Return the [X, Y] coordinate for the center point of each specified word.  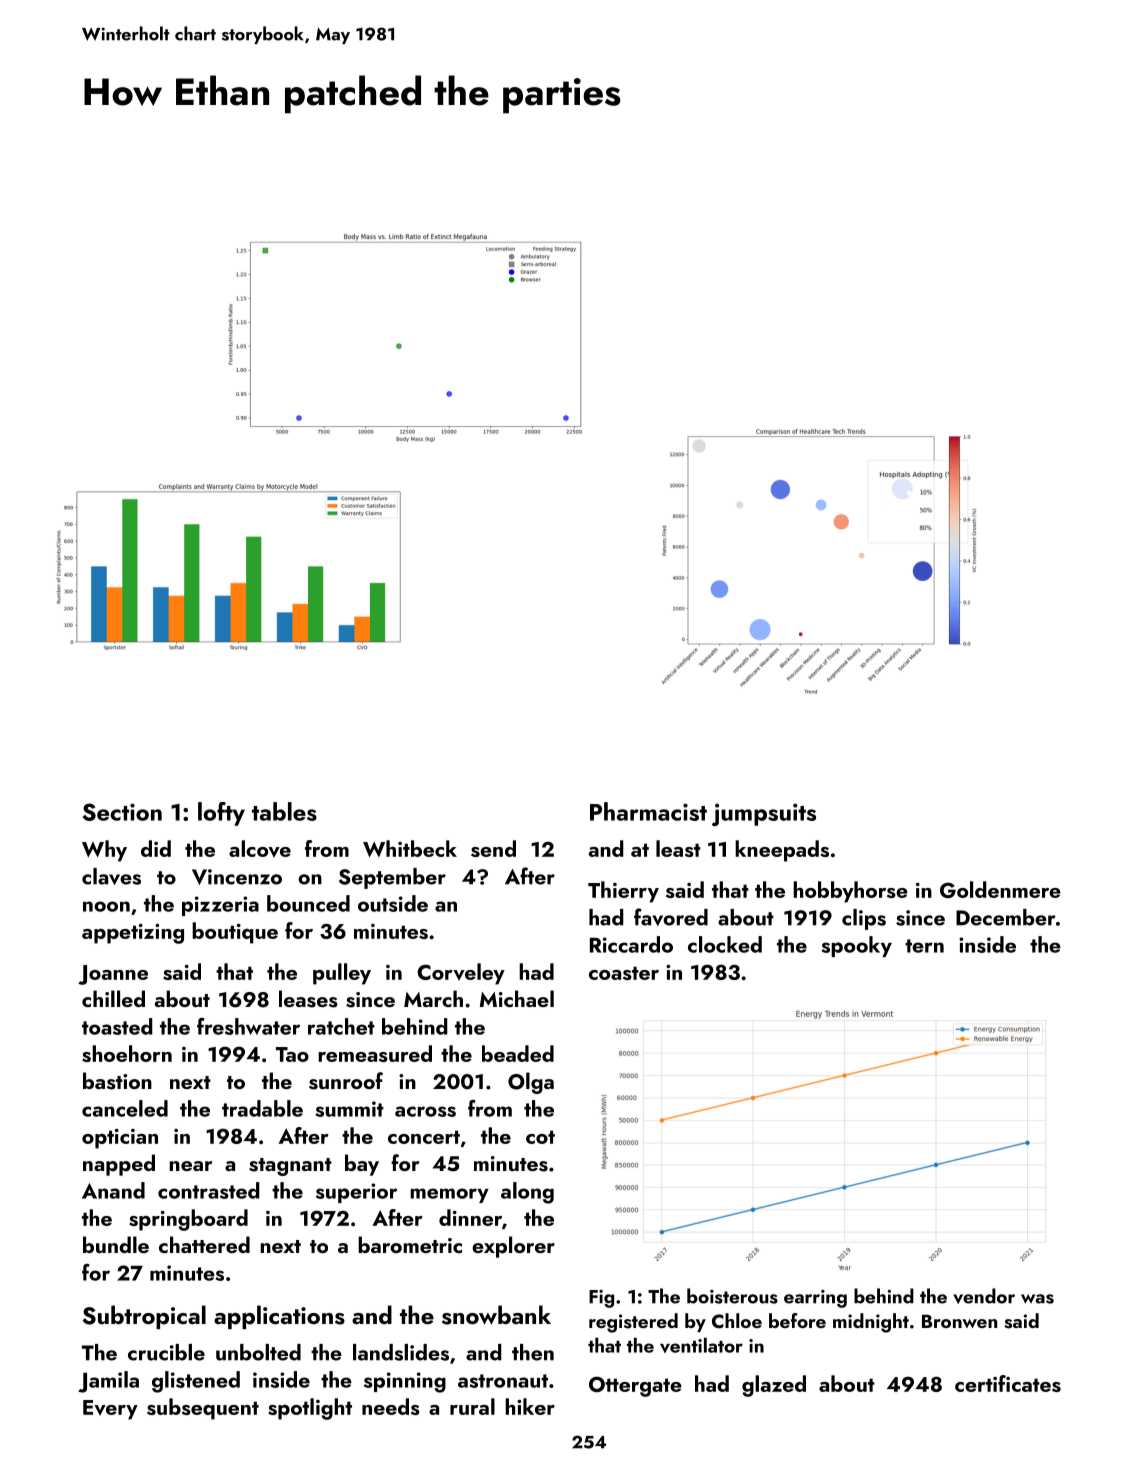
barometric [410, 1244]
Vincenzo [237, 877]
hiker [530, 1406]
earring [815, 1299]
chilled [113, 998]
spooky [857, 946]
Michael [517, 998]
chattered [204, 1244]
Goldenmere [1000, 889]
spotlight [310, 1409]
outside [393, 903]
